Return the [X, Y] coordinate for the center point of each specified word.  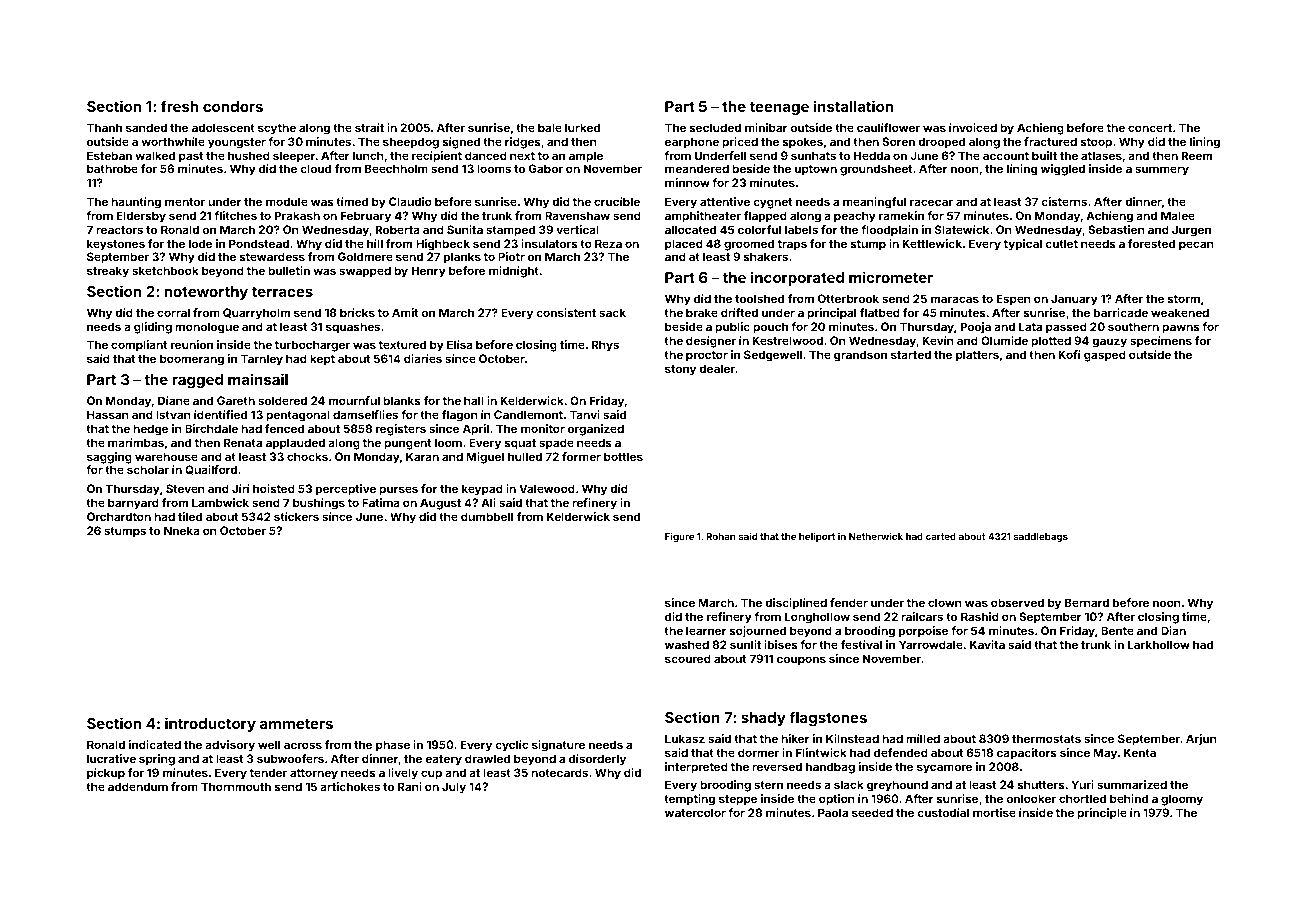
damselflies [365, 414]
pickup [106, 774]
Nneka [182, 530]
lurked [582, 127]
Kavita [987, 644]
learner [706, 630]
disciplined [796, 604]
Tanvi [585, 414]
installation [853, 106]
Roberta [398, 229]
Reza [608, 243]
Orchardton [119, 516]
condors [233, 106]
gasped [1105, 356]
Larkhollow [1159, 644]
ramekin [901, 215]
